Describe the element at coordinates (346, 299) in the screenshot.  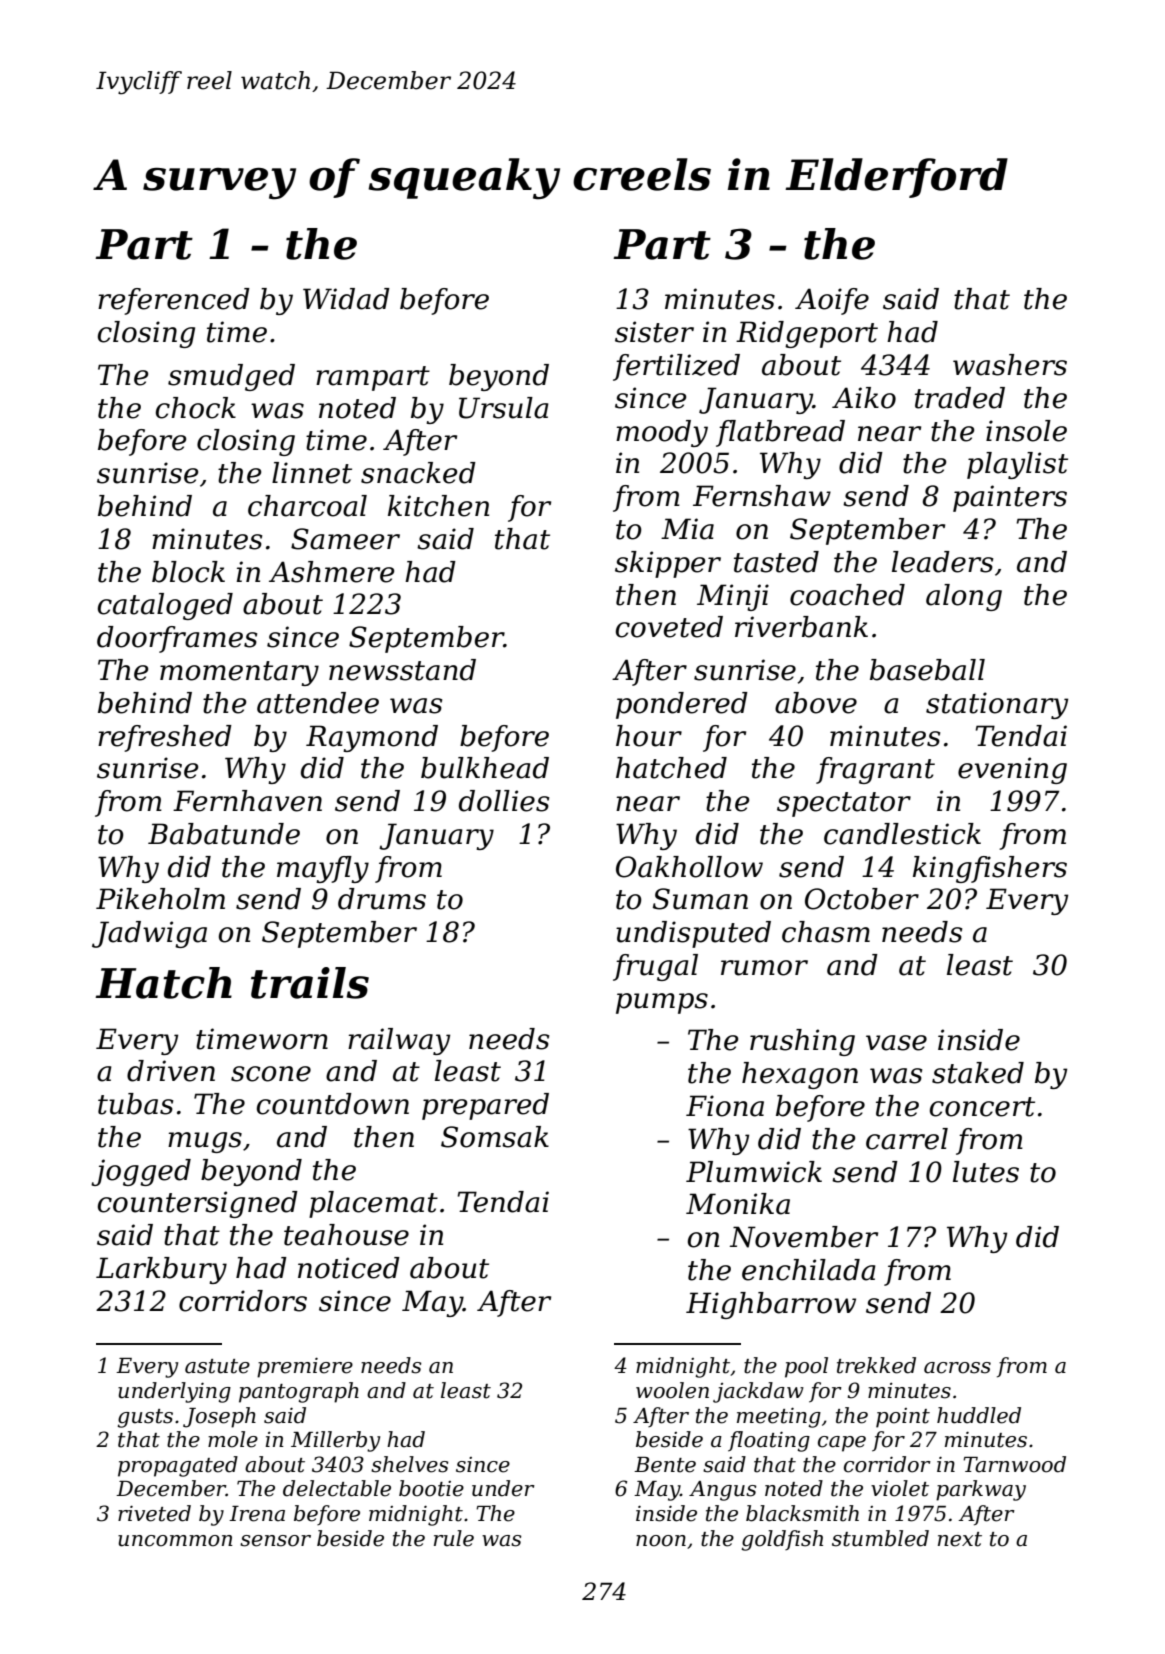
I see `Widad` at that location.
